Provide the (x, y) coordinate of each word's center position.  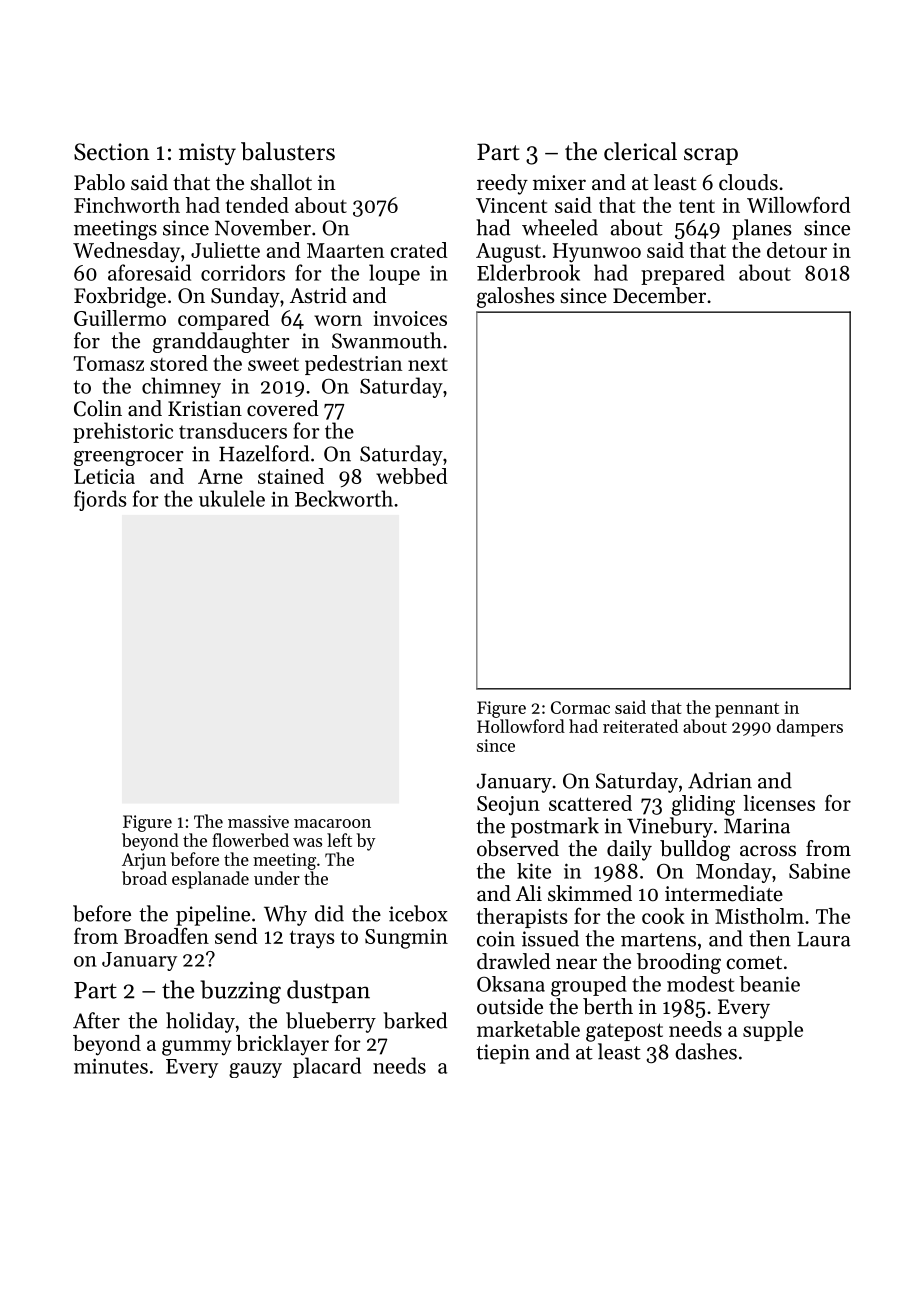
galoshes (516, 297)
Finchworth (127, 205)
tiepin (503, 1054)
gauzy (255, 1070)
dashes (706, 1051)
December (659, 295)
